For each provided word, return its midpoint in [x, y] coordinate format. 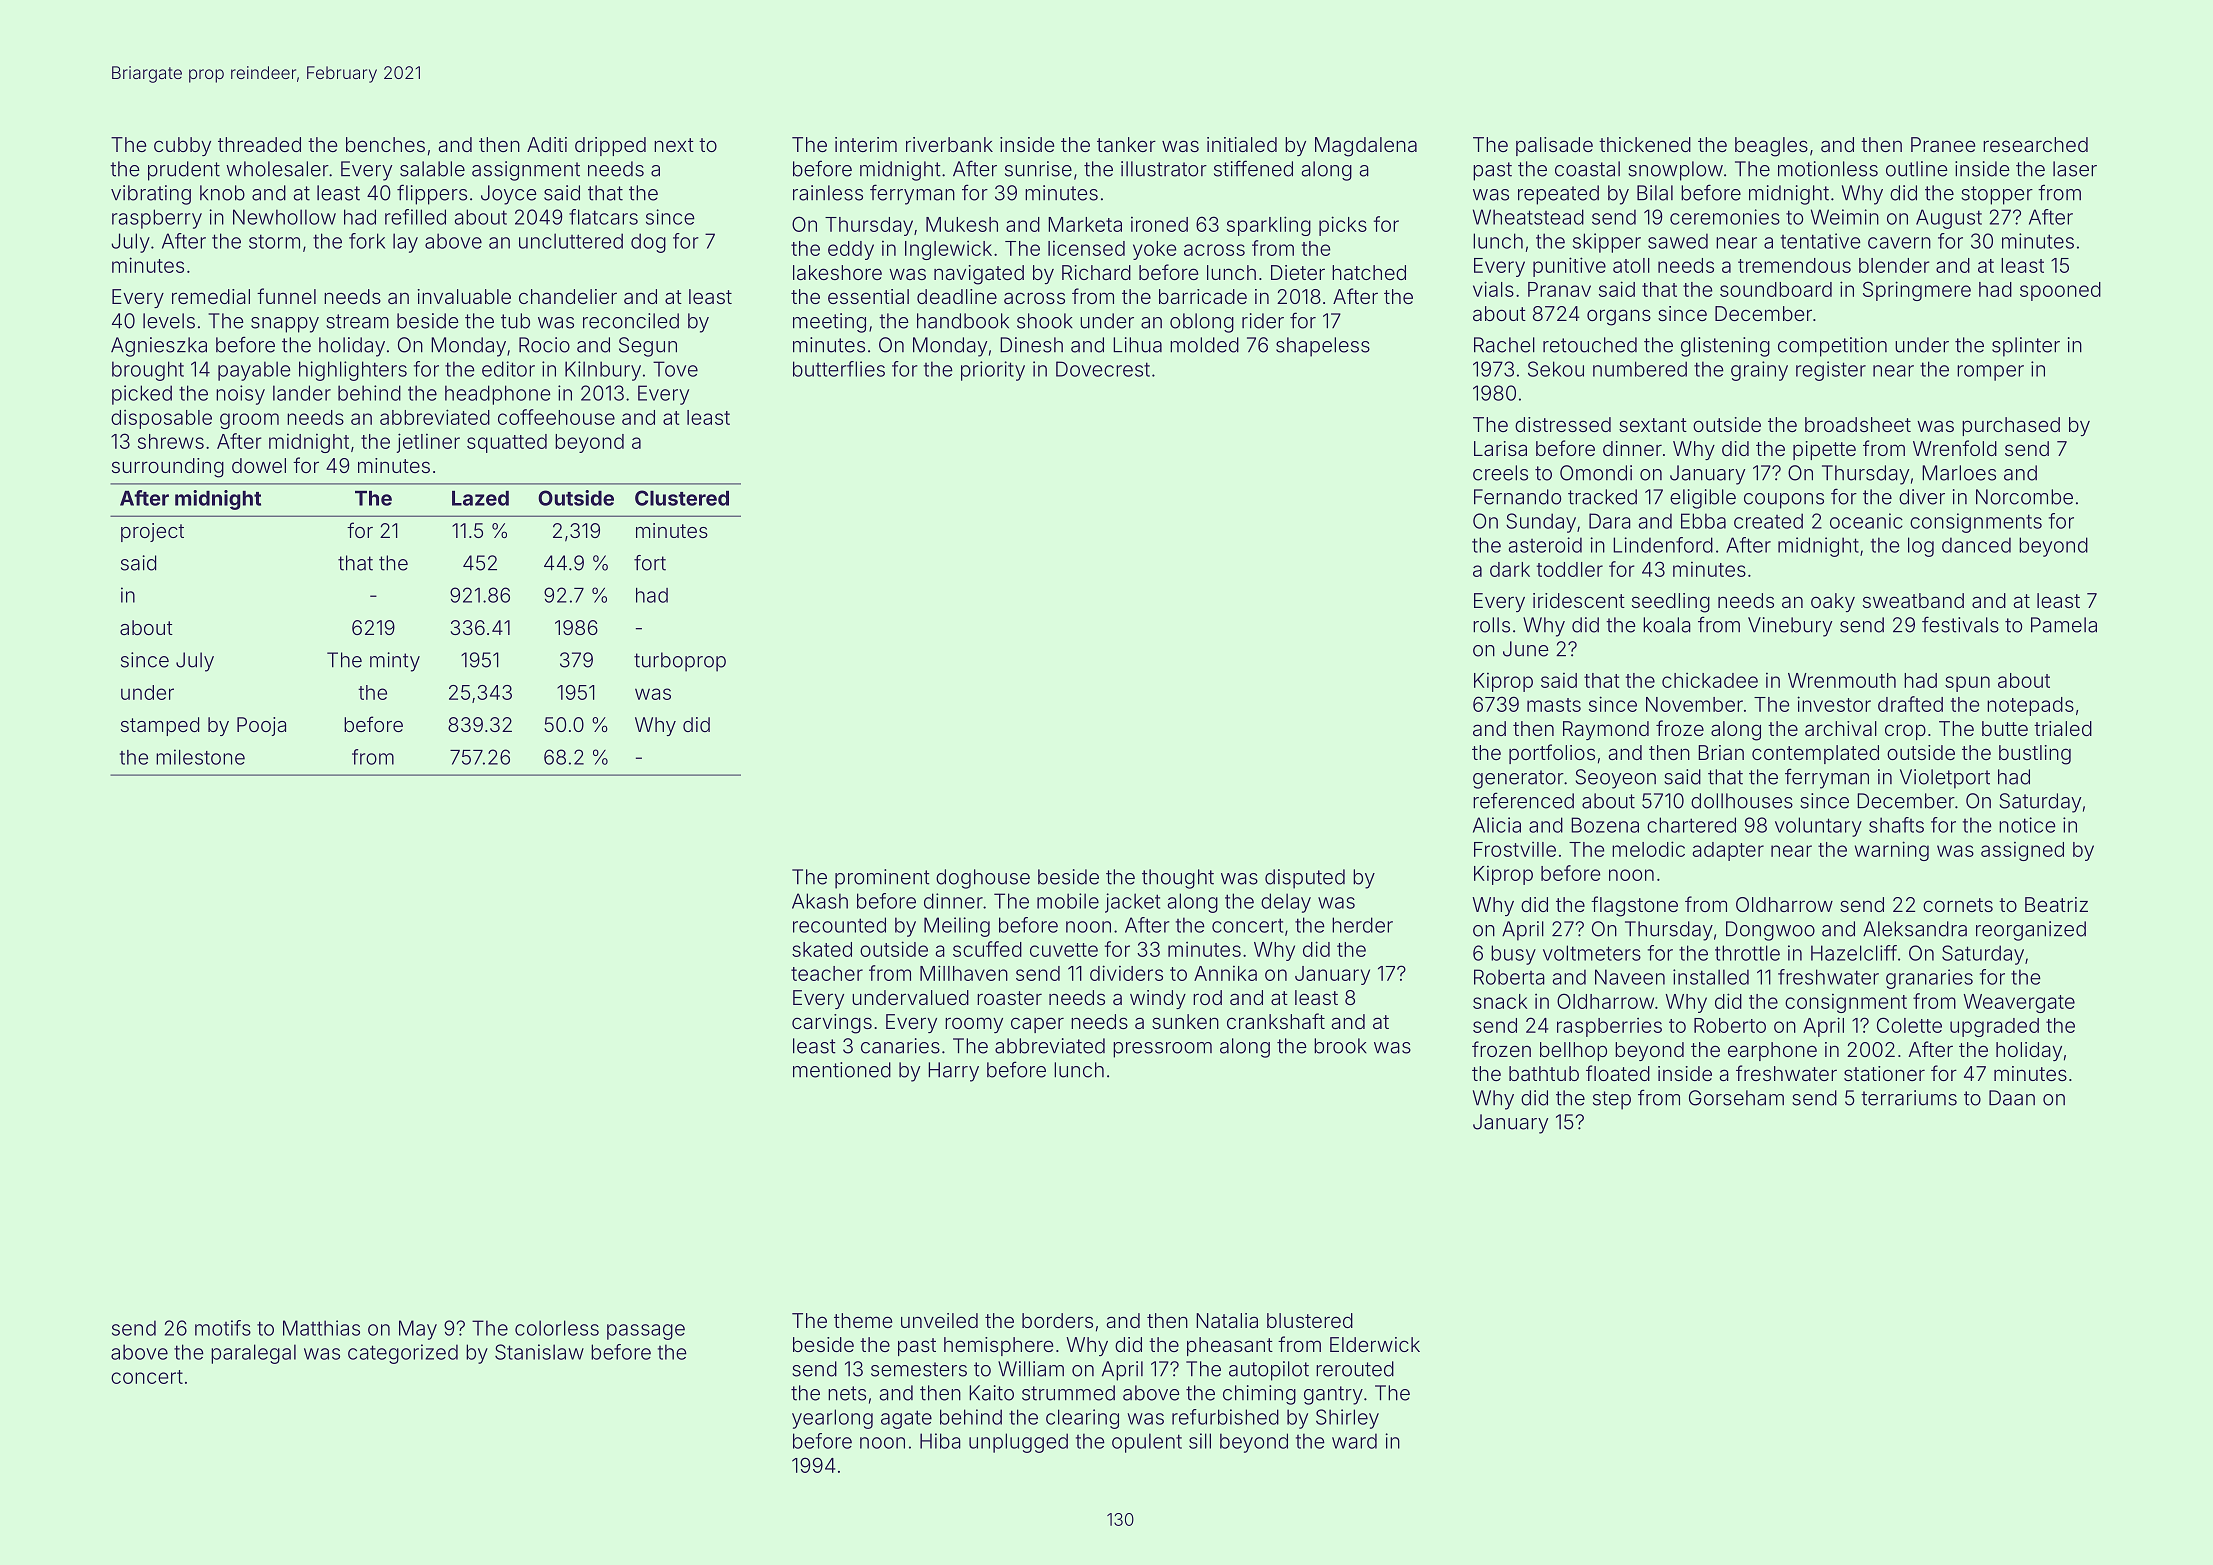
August [1949, 219]
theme [863, 1320]
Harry [953, 1072]
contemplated [1815, 754]
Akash [820, 901]
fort [650, 563]
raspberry [157, 219]
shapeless [1323, 347]
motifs [223, 1328]
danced [1976, 545]
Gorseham [1736, 1098]
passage [646, 1332]
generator [1518, 779]
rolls [1491, 625]
